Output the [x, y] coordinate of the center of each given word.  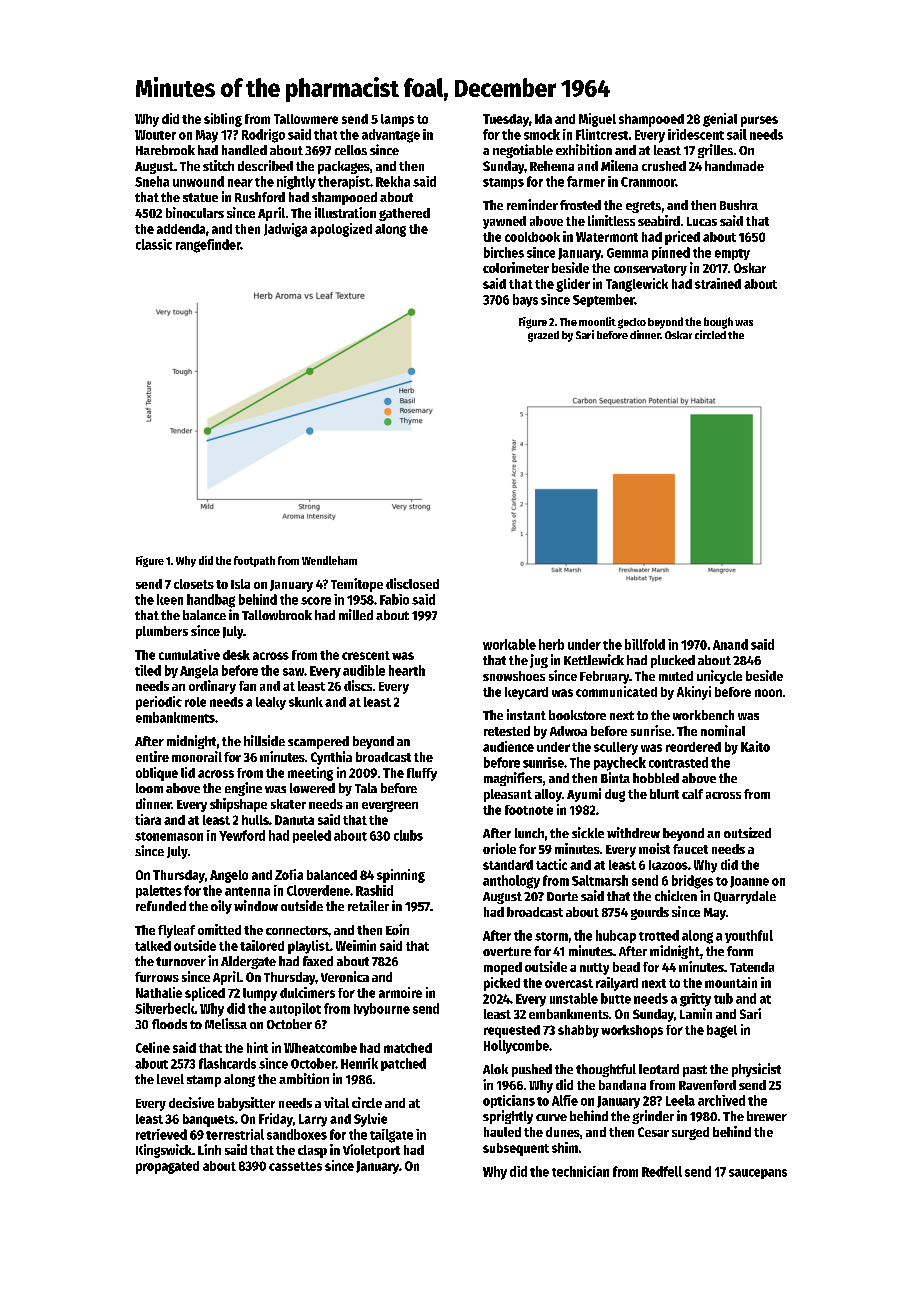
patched [403, 1064]
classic [154, 244]
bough [718, 323]
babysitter [246, 1104]
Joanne [749, 882]
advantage [391, 136]
